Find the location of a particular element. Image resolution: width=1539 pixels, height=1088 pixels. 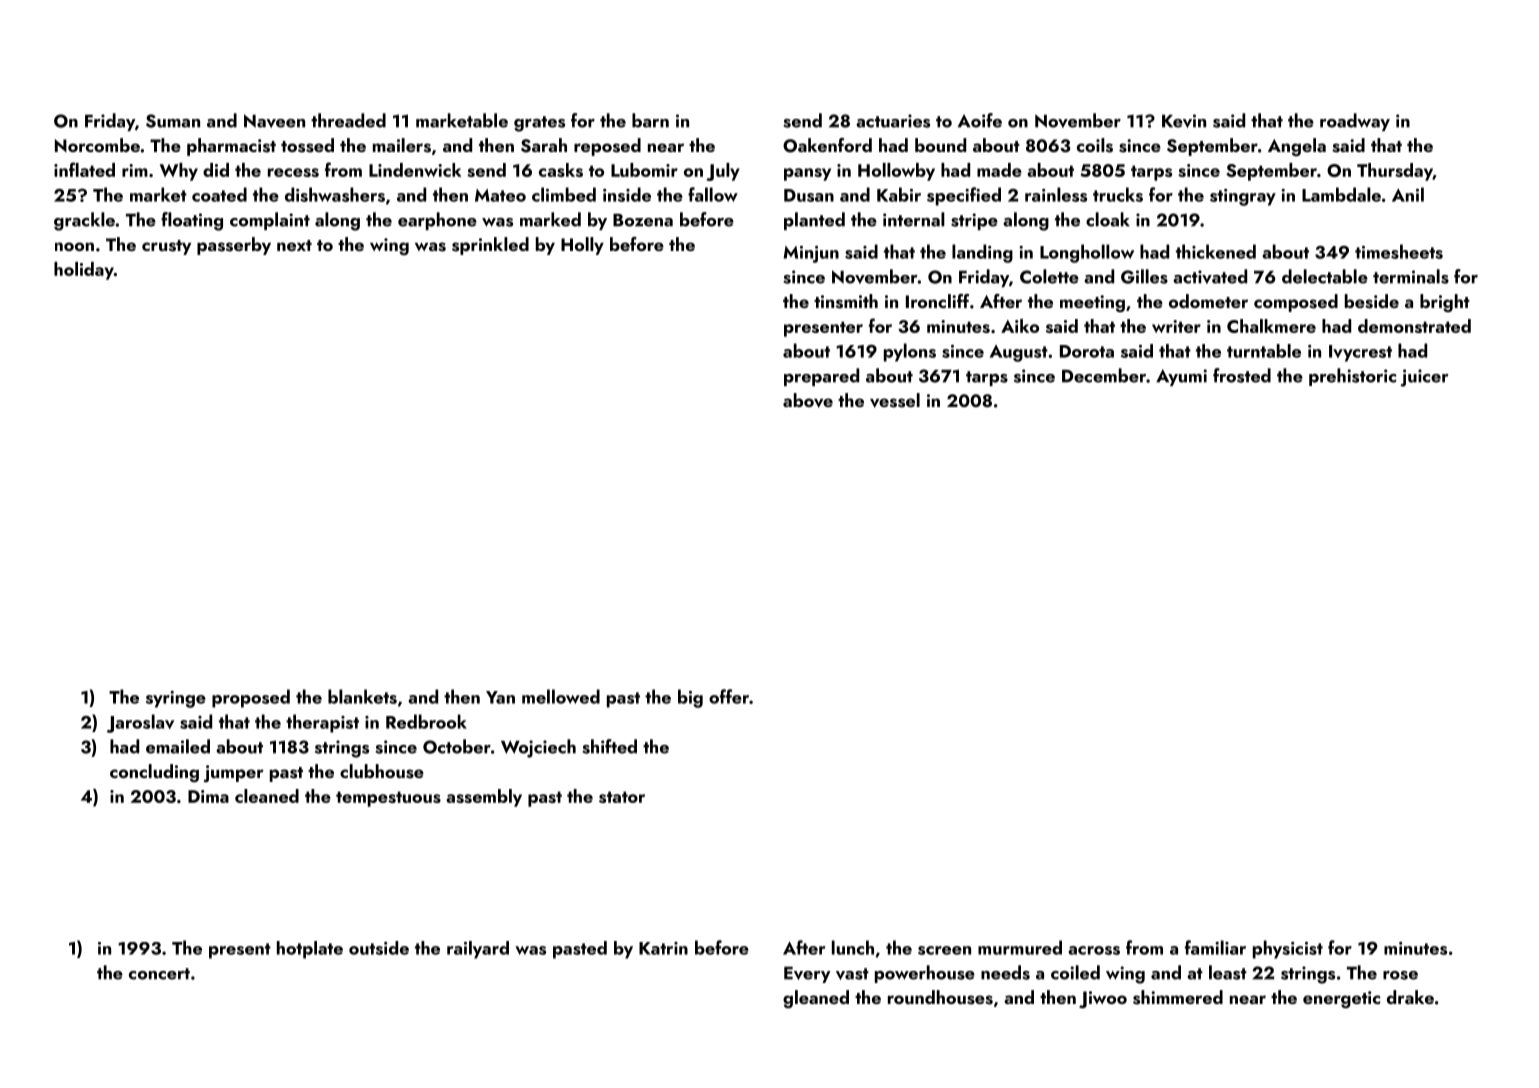

concert is located at coordinates (159, 974).
